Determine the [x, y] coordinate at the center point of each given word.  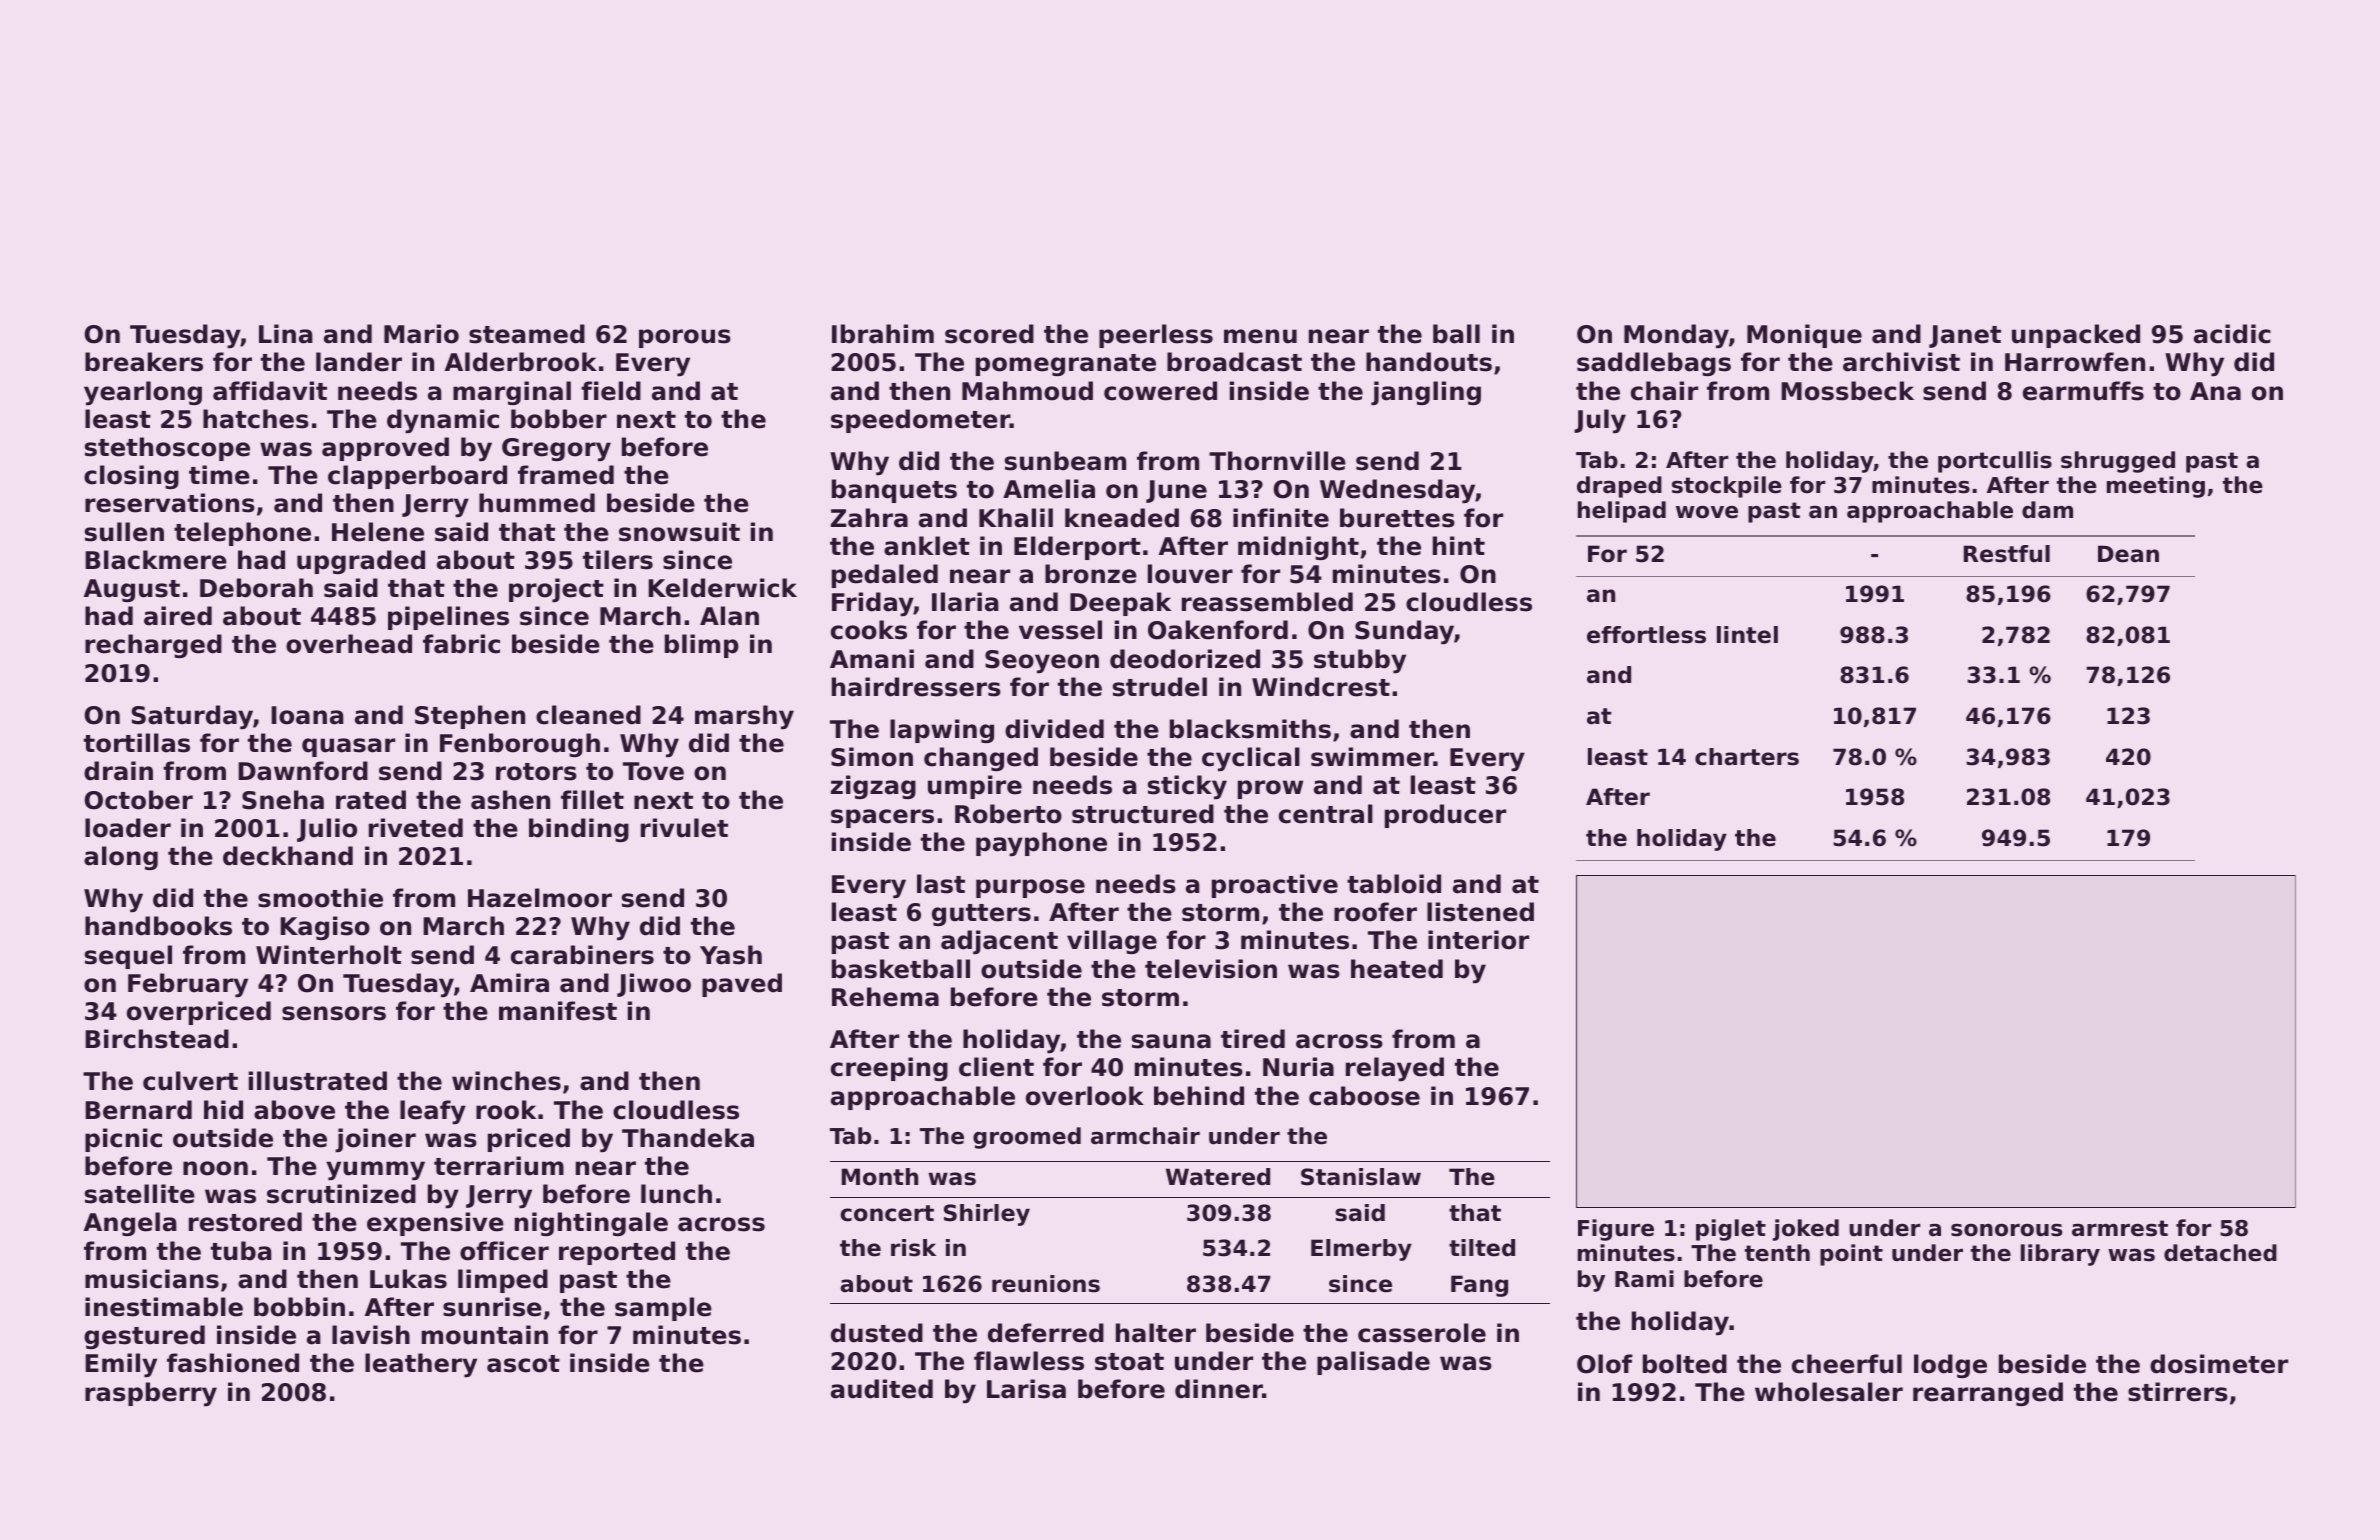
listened [1480, 912]
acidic [2232, 334]
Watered [1218, 1177]
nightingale [591, 1224]
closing [131, 477]
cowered [1160, 391]
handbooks [158, 926]
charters [1747, 757]
